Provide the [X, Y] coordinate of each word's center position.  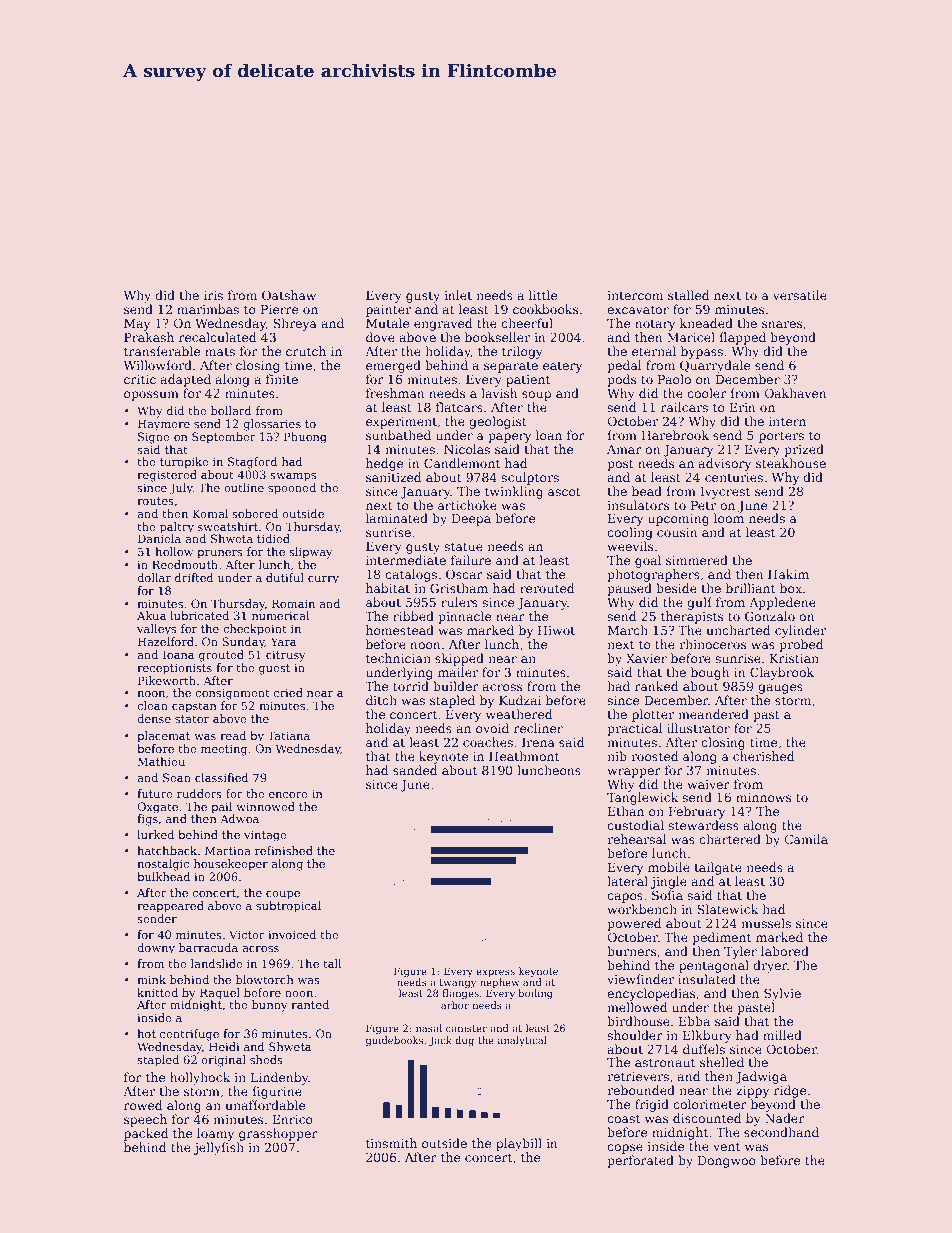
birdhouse [638, 1021]
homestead [400, 630]
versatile [800, 295]
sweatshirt [228, 526]
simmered [697, 560]
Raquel [220, 994]
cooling [630, 533]
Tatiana [288, 735]
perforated [640, 1161]
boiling [535, 994]
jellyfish [219, 1148]
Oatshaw [289, 295]
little [543, 295]
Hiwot [556, 630]
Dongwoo [727, 1162]
